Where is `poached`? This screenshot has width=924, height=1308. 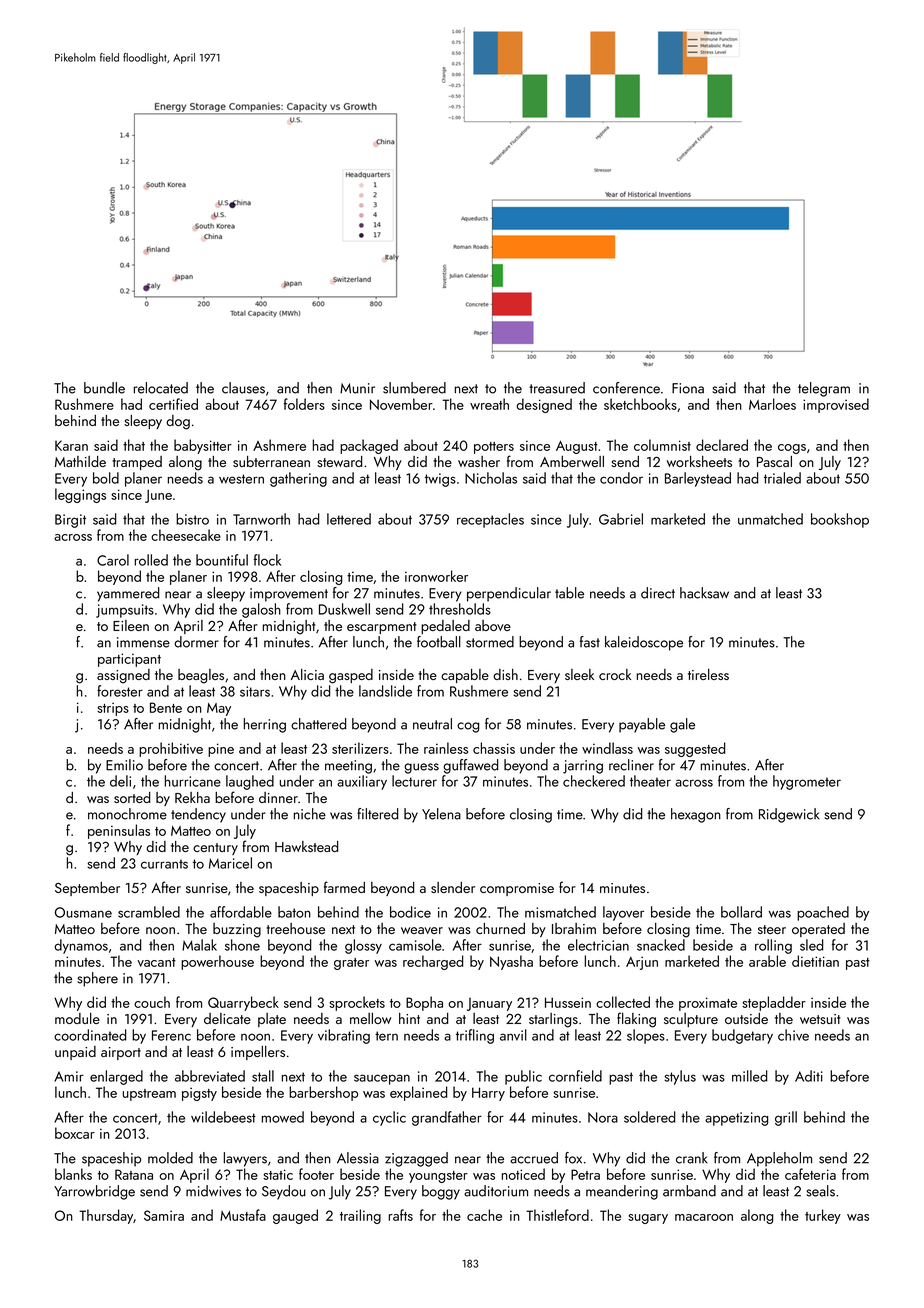 poached is located at coordinates (823, 913).
